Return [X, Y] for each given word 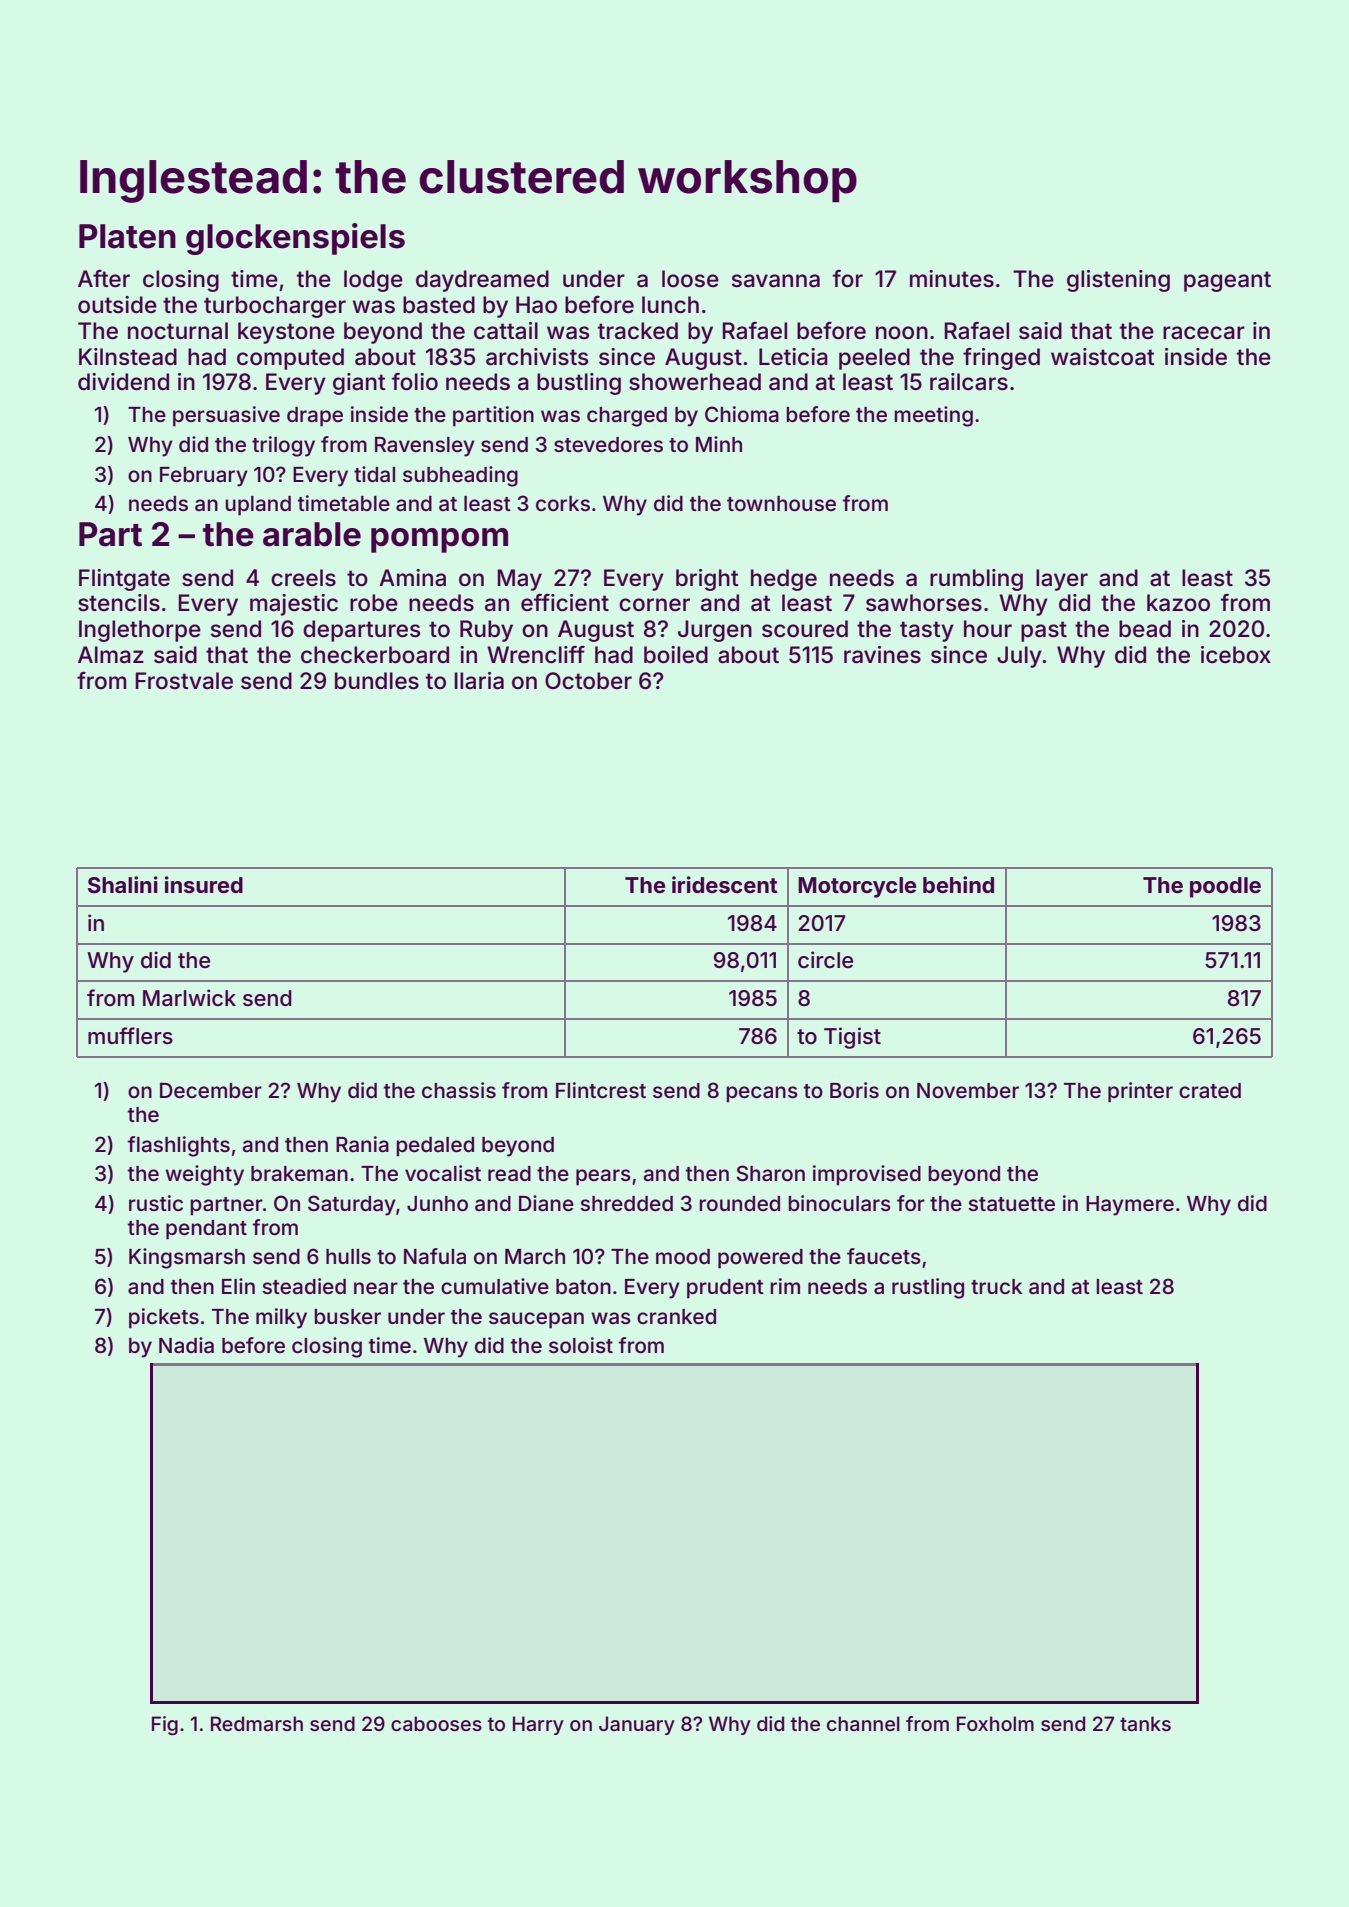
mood [683, 1256]
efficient [565, 602]
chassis [459, 1090]
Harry [538, 1725]
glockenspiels [295, 239]
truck [996, 1286]
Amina [412, 578]
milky [281, 1318]
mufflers [130, 1036]
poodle [1225, 887]
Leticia [793, 357]
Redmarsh [257, 1723]
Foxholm [995, 1723]
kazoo [1178, 603]
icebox [1236, 655]
